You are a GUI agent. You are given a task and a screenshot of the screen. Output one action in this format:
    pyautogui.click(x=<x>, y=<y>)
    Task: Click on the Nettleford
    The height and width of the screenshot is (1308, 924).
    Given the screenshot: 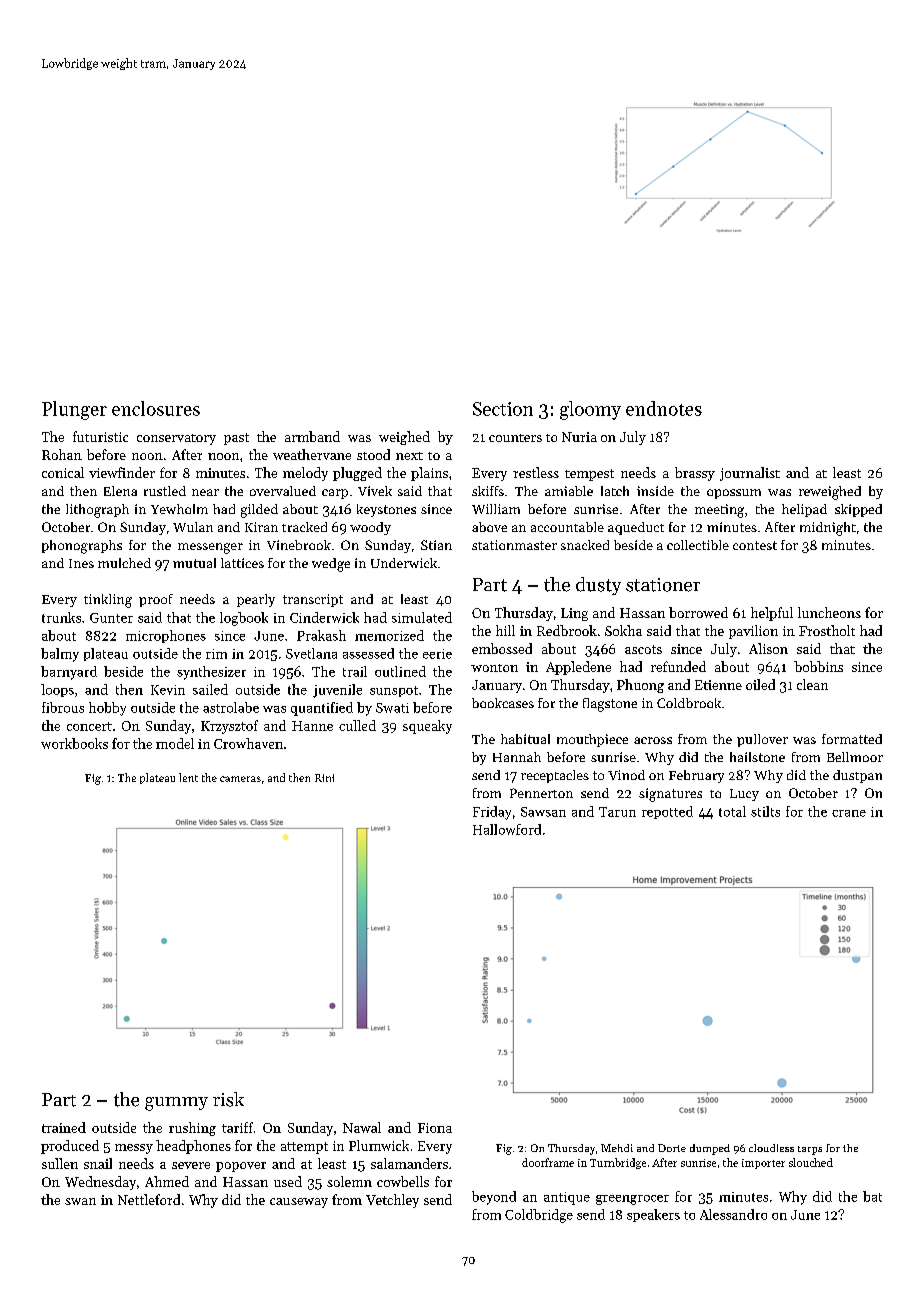 What is the action you would take?
    pyautogui.click(x=149, y=1199)
